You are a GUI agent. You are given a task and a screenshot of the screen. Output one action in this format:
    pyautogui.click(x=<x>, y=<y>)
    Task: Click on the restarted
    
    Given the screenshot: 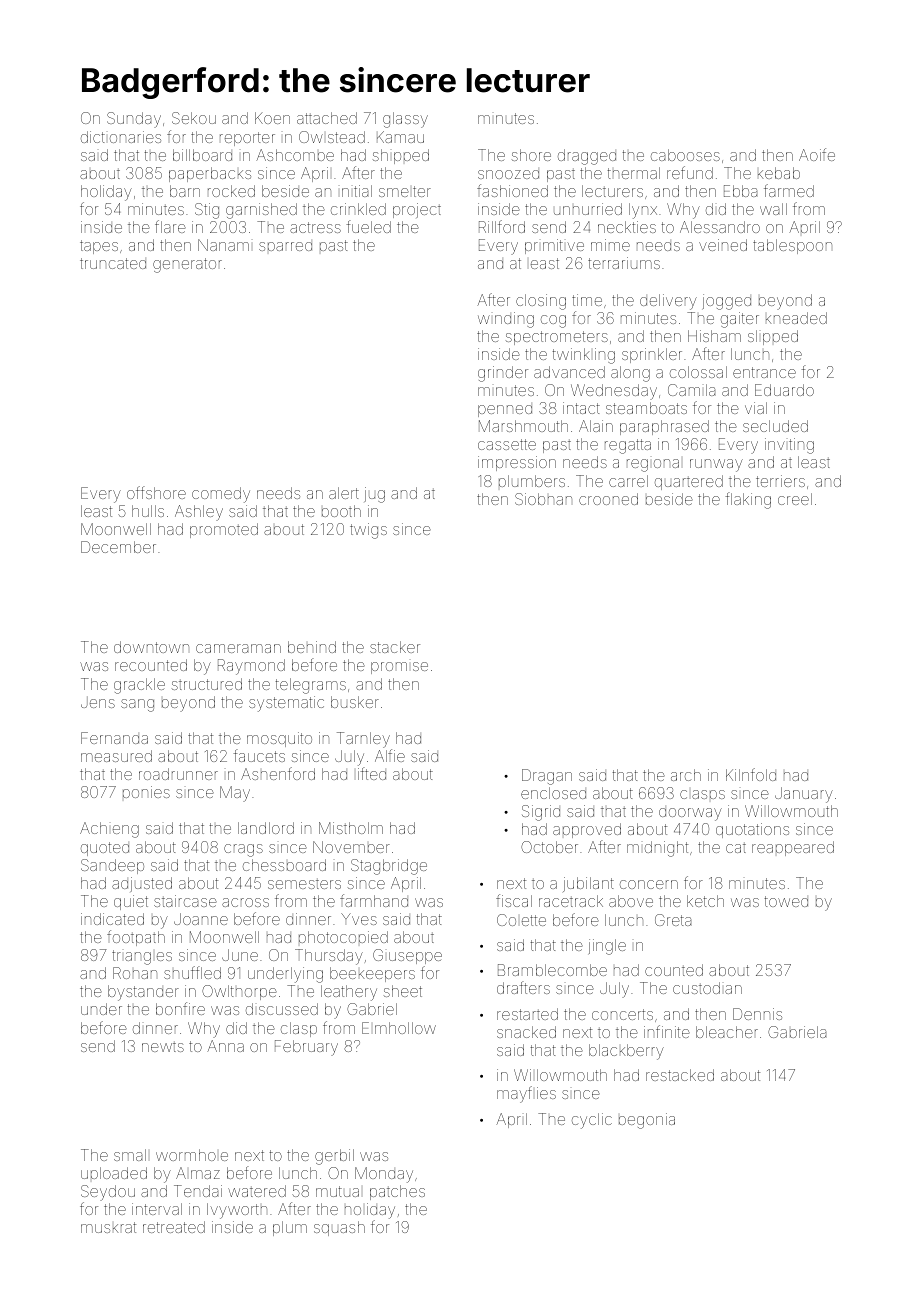 What is the action you would take?
    pyautogui.click(x=527, y=1014)
